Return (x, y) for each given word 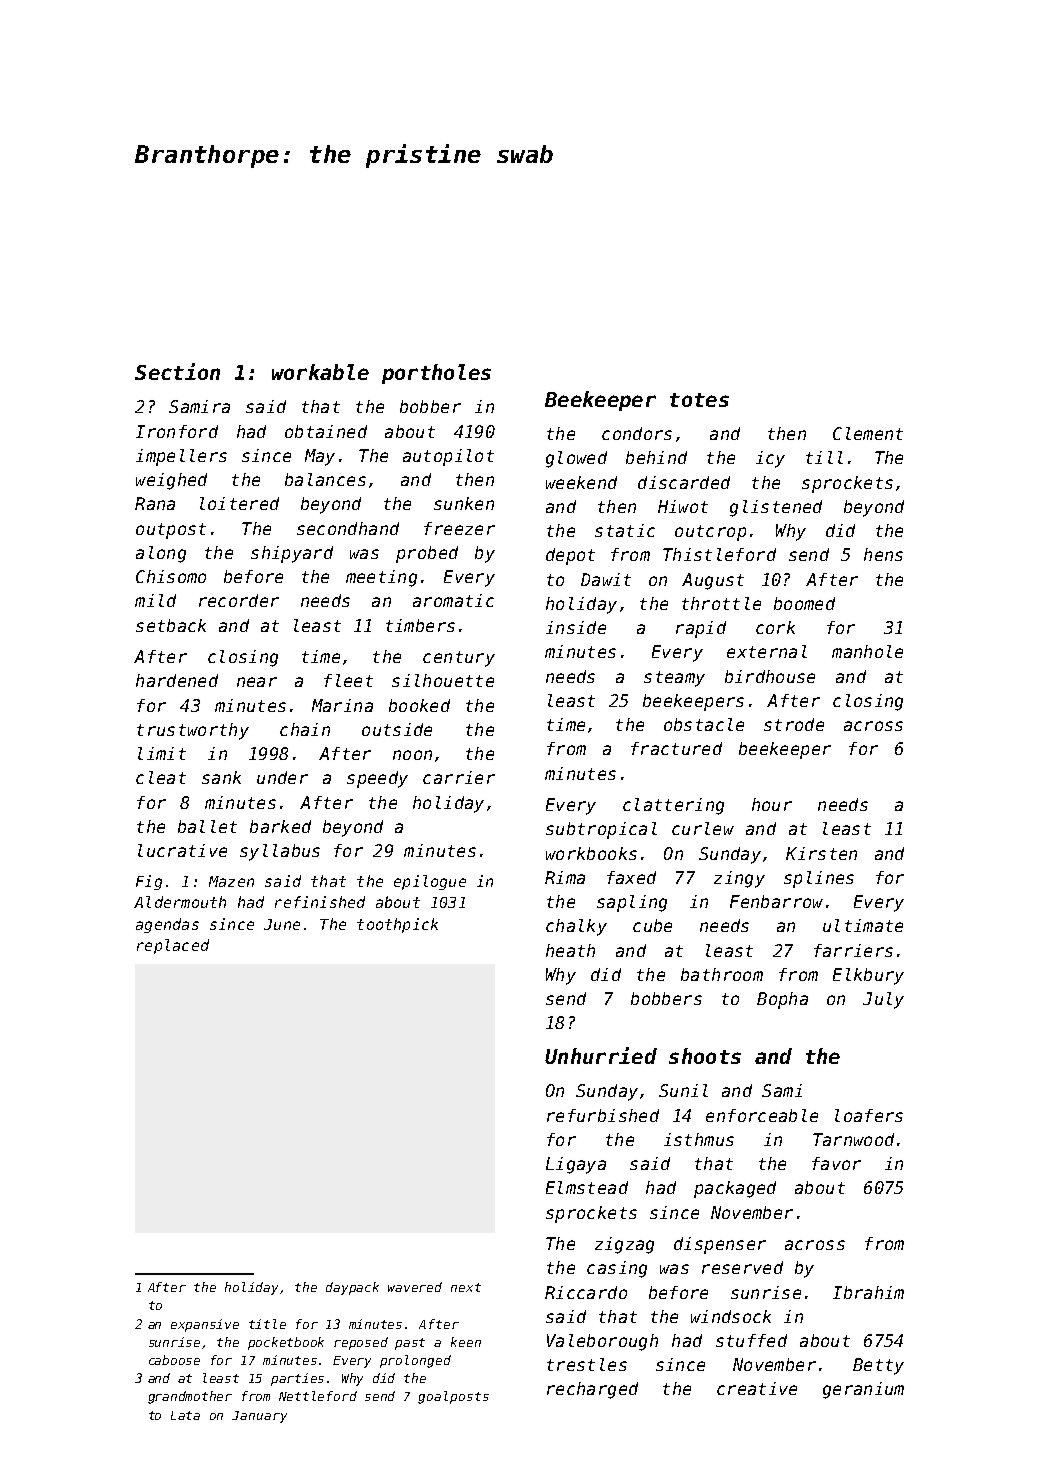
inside (576, 627)
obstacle (704, 724)
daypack (352, 1288)
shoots (705, 1056)
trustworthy (193, 731)
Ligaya (576, 1165)
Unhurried (601, 1055)
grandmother (190, 1397)
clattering (673, 806)
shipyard (292, 554)
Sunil (683, 1090)
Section (177, 371)
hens (883, 554)
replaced (173, 946)
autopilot (448, 457)
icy (770, 459)
